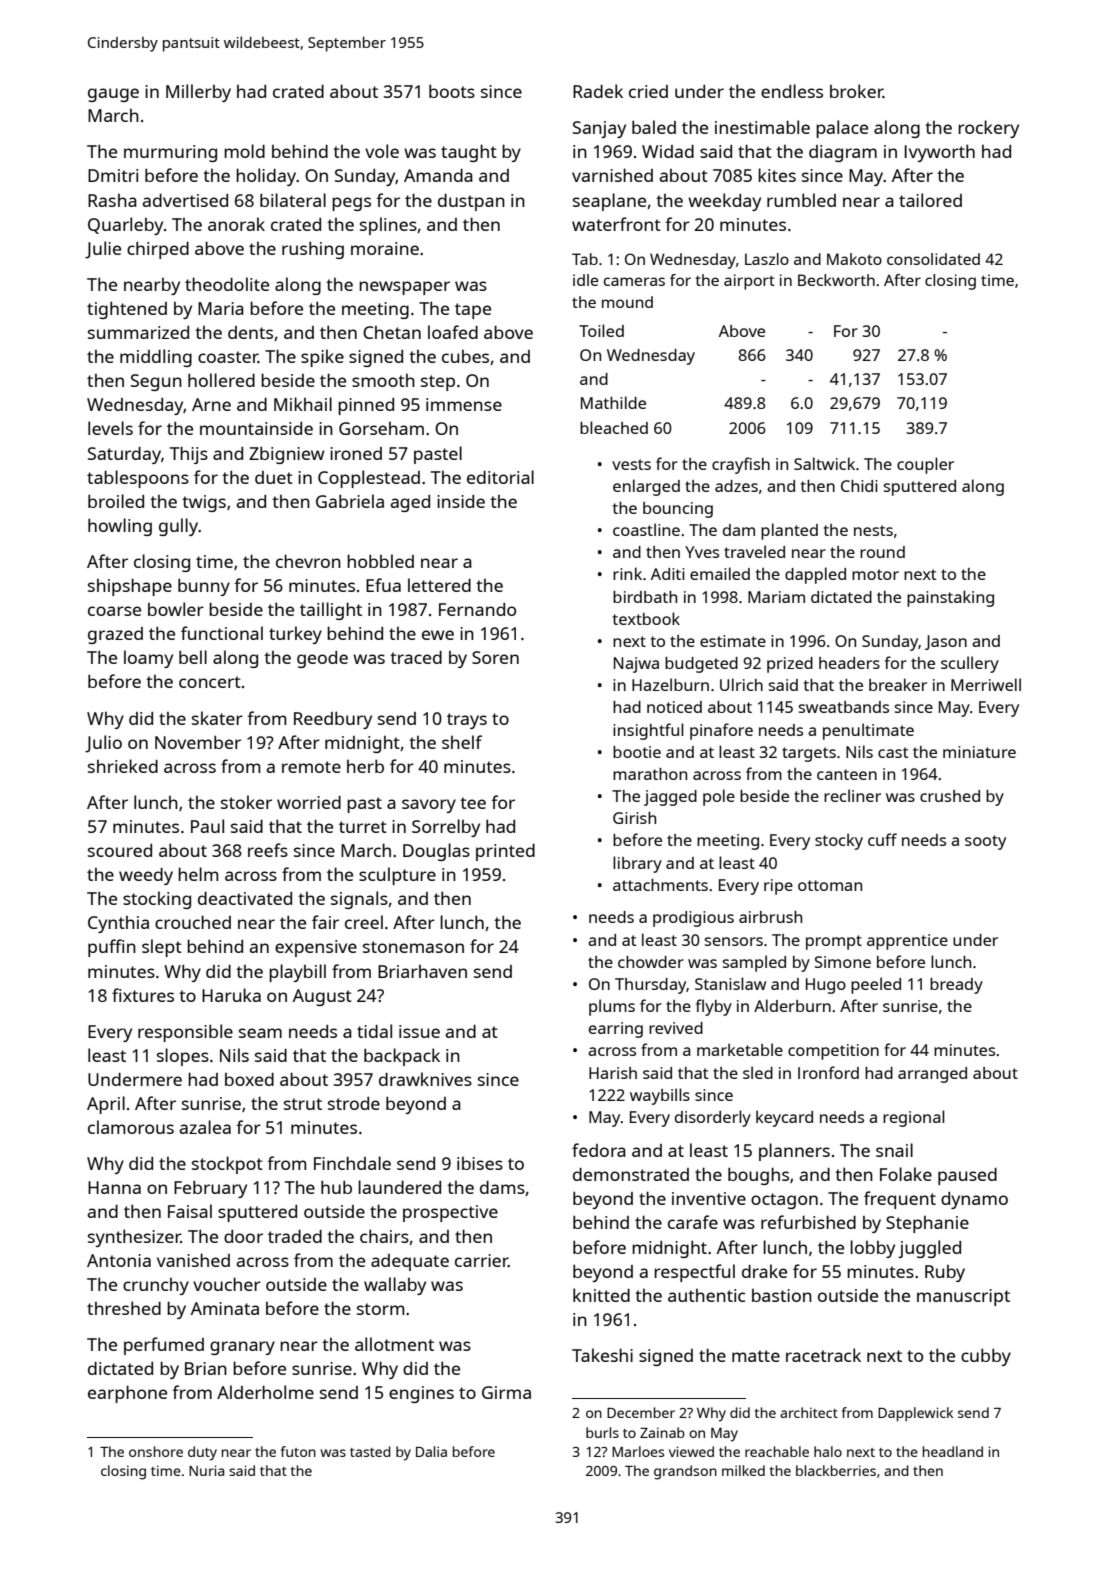  What do you see at coordinates (206, 1470) in the screenshot?
I see `Nuria` at bounding box center [206, 1470].
